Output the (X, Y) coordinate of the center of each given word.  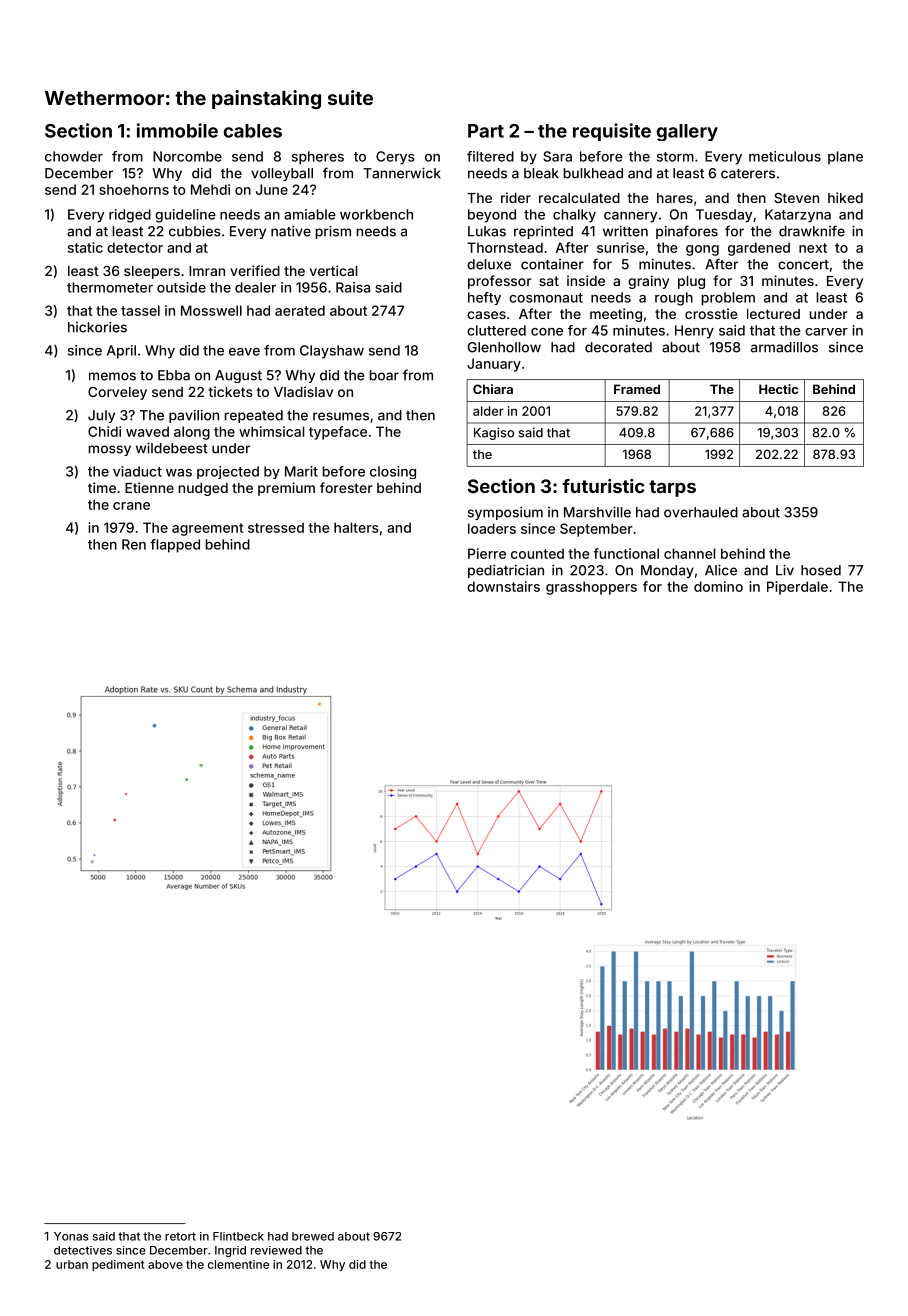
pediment (118, 1265)
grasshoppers (591, 588)
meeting (616, 315)
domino (718, 586)
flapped (175, 546)
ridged (130, 216)
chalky (574, 216)
